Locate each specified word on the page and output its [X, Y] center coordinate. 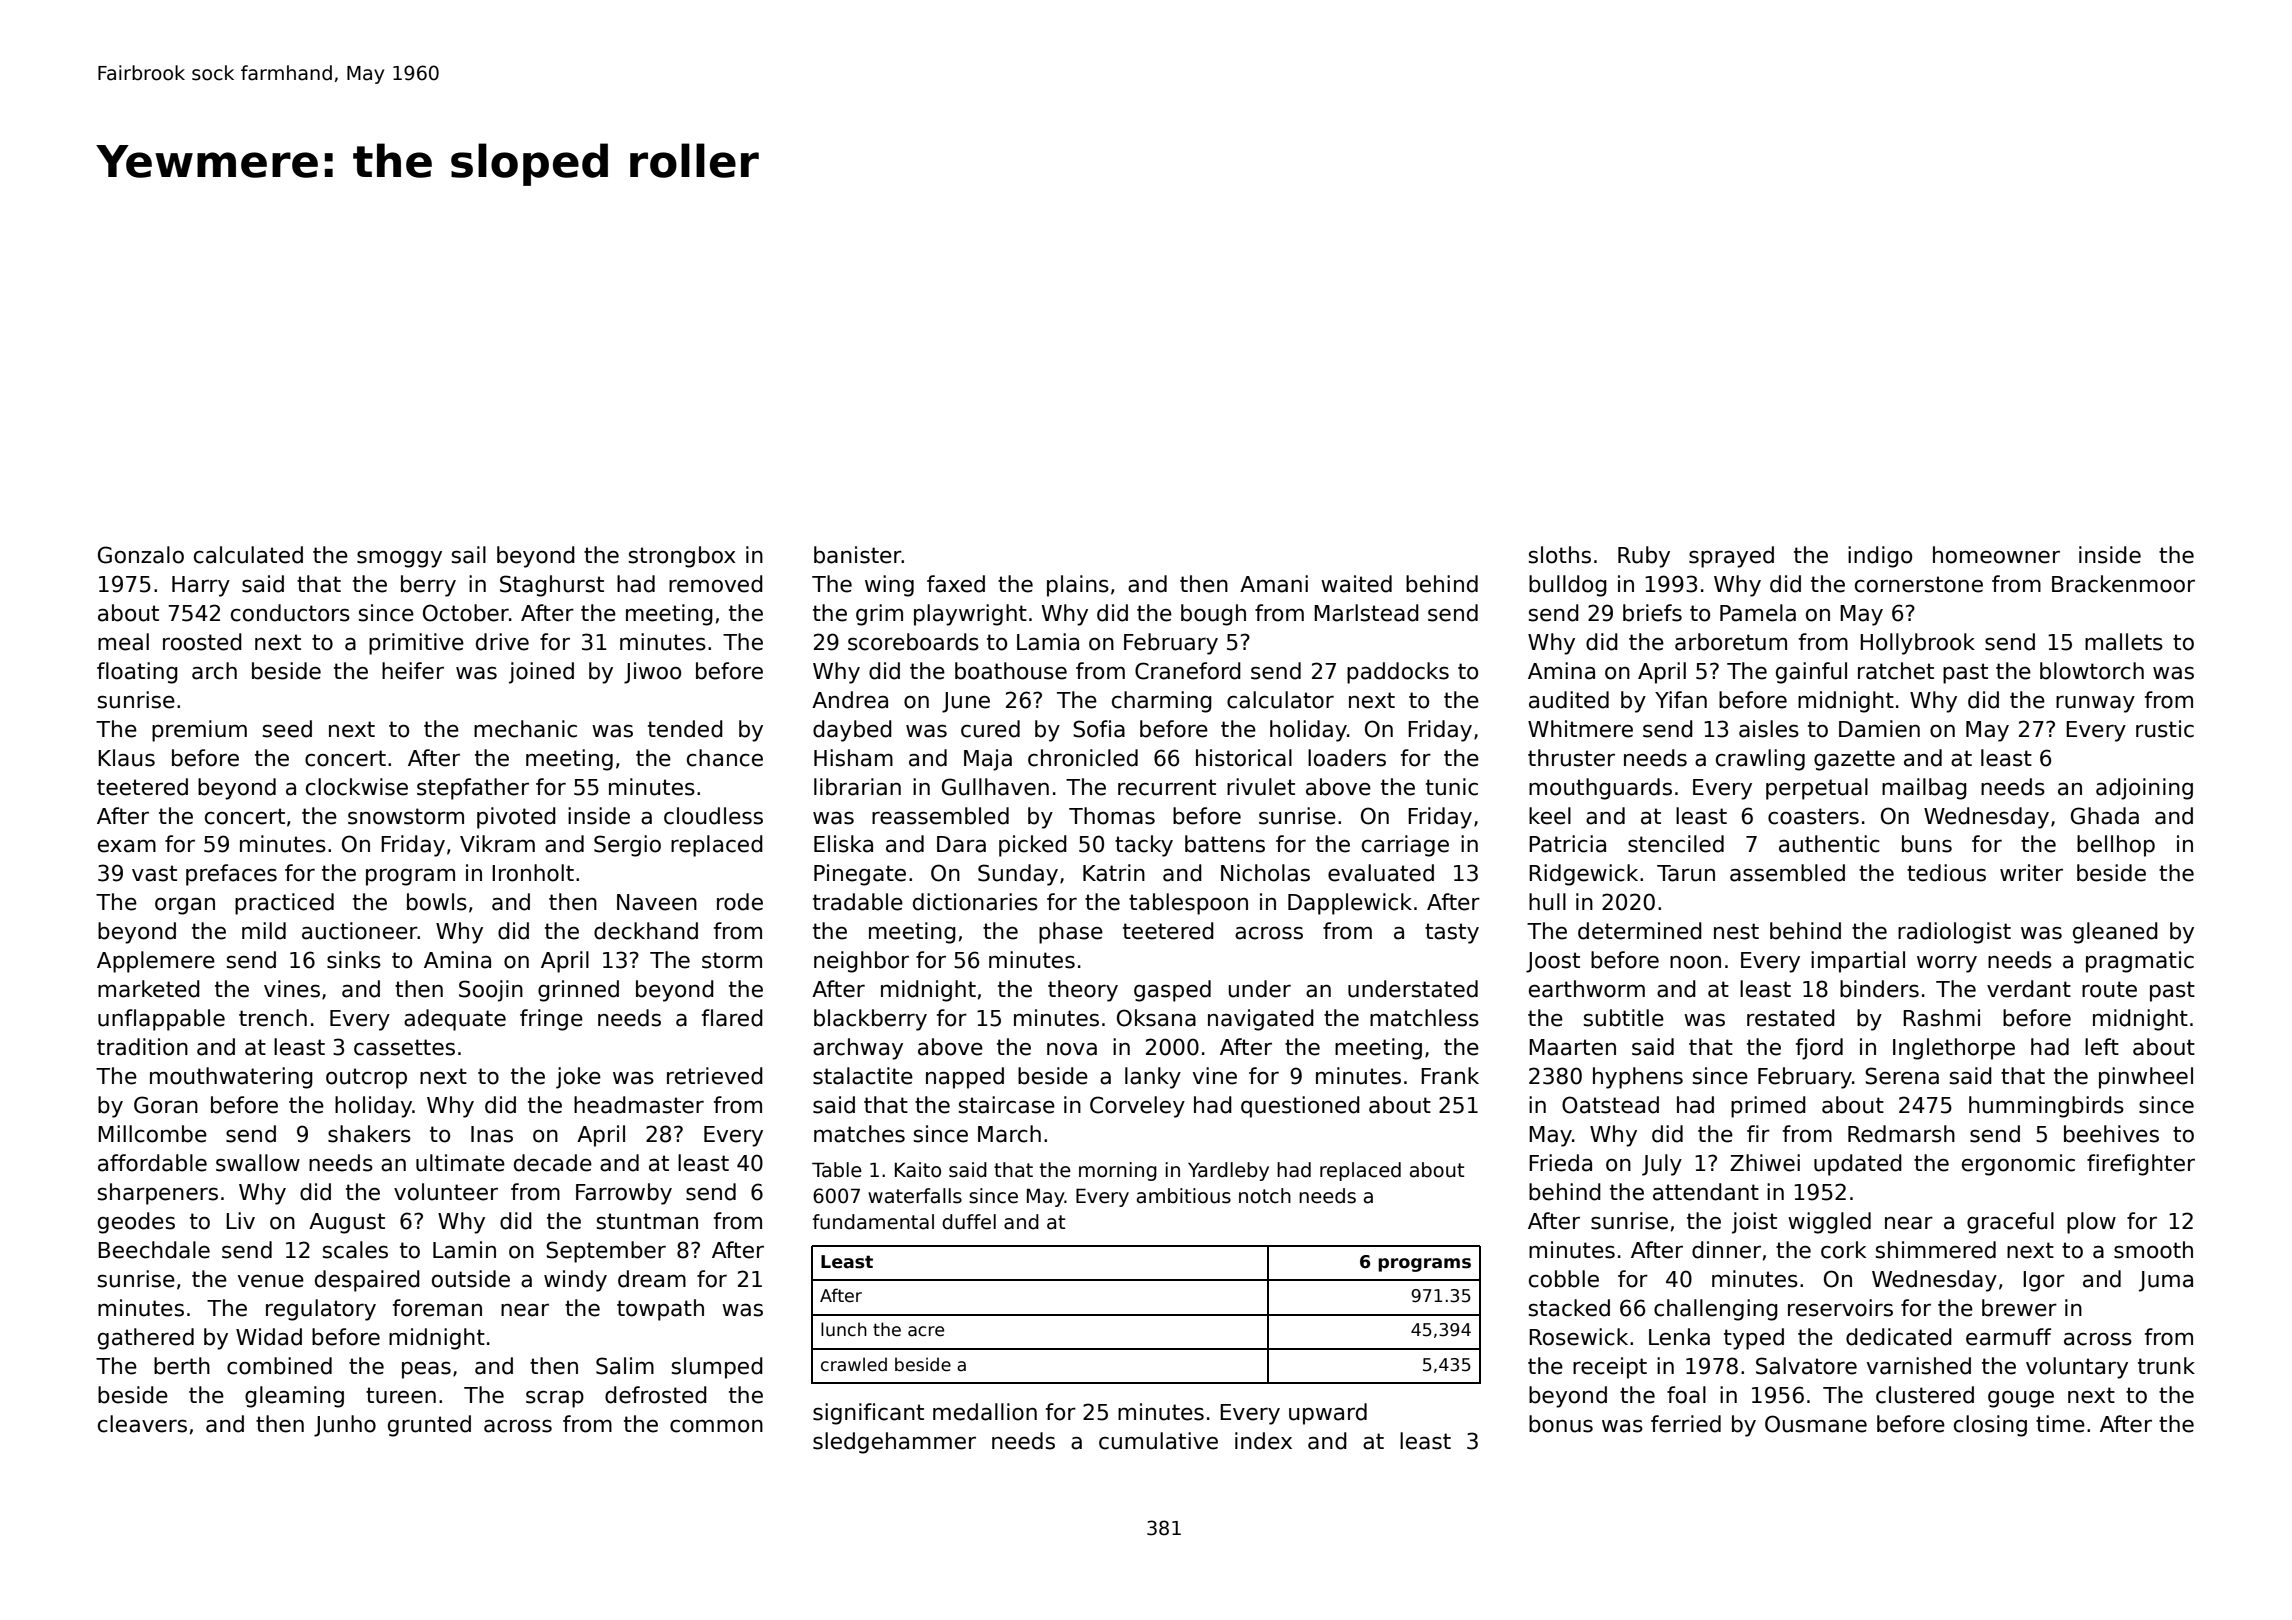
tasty [1452, 933]
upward [1328, 1414]
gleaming [294, 1397]
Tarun [1686, 873]
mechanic [525, 729]
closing [1990, 1426]
